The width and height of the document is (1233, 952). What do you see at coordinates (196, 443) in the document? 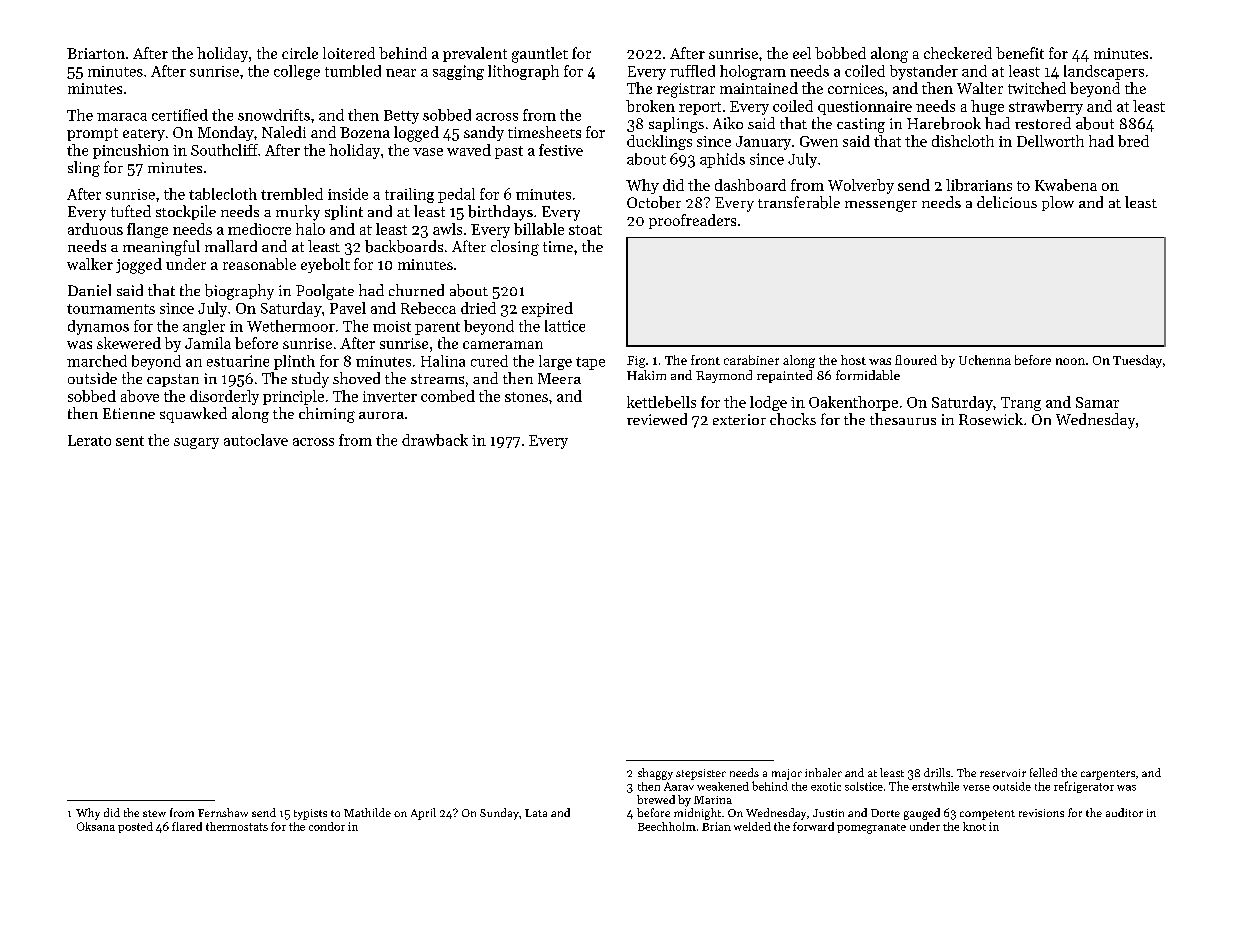
I see `sugary` at bounding box center [196, 443].
